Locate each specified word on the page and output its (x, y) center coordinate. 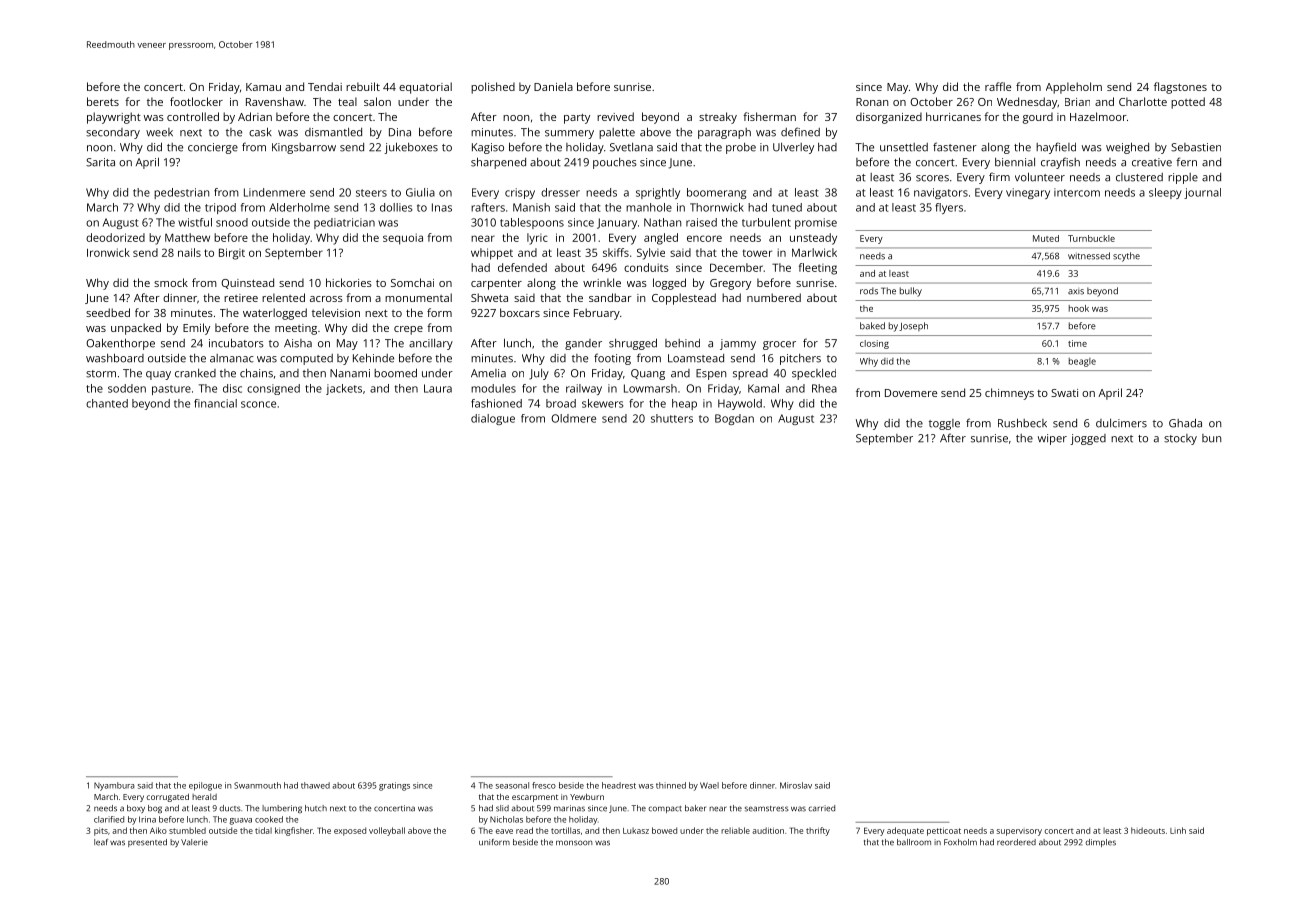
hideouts (1148, 830)
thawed (315, 785)
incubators (236, 343)
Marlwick (814, 252)
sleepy (1165, 193)
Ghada (1185, 423)
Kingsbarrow (304, 148)
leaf (101, 842)
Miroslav (796, 785)
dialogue (493, 419)
